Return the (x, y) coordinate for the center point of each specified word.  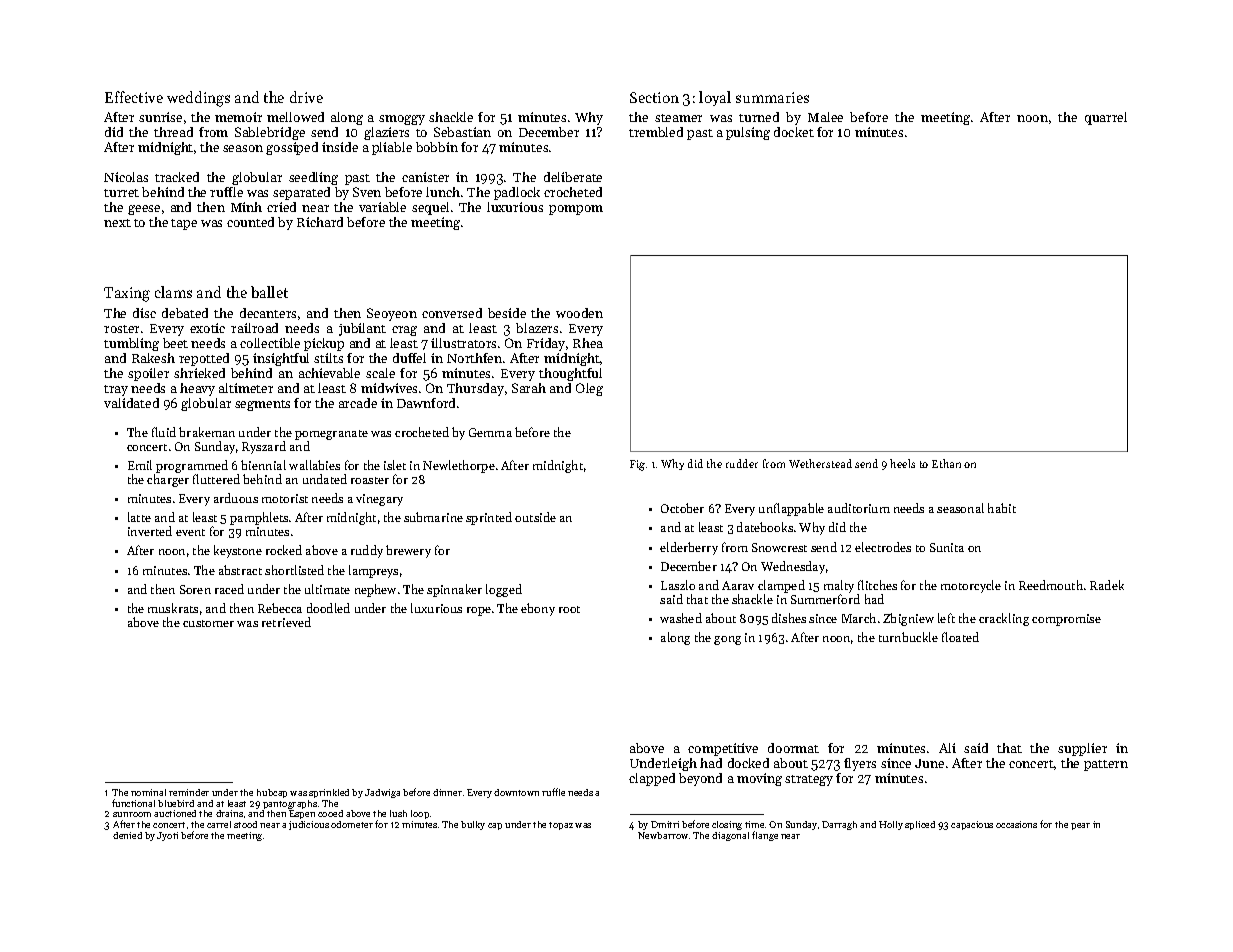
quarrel (1106, 118)
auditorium (859, 508)
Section (654, 97)
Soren (195, 589)
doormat (793, 748)
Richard (320, 222)
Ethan (946, 463)
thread (173, 132)
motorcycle (971, 586)
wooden (579, 313)
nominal (148, 792)
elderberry (689, 548)
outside (535, 517)
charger (168, 480)
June (929, 763)
